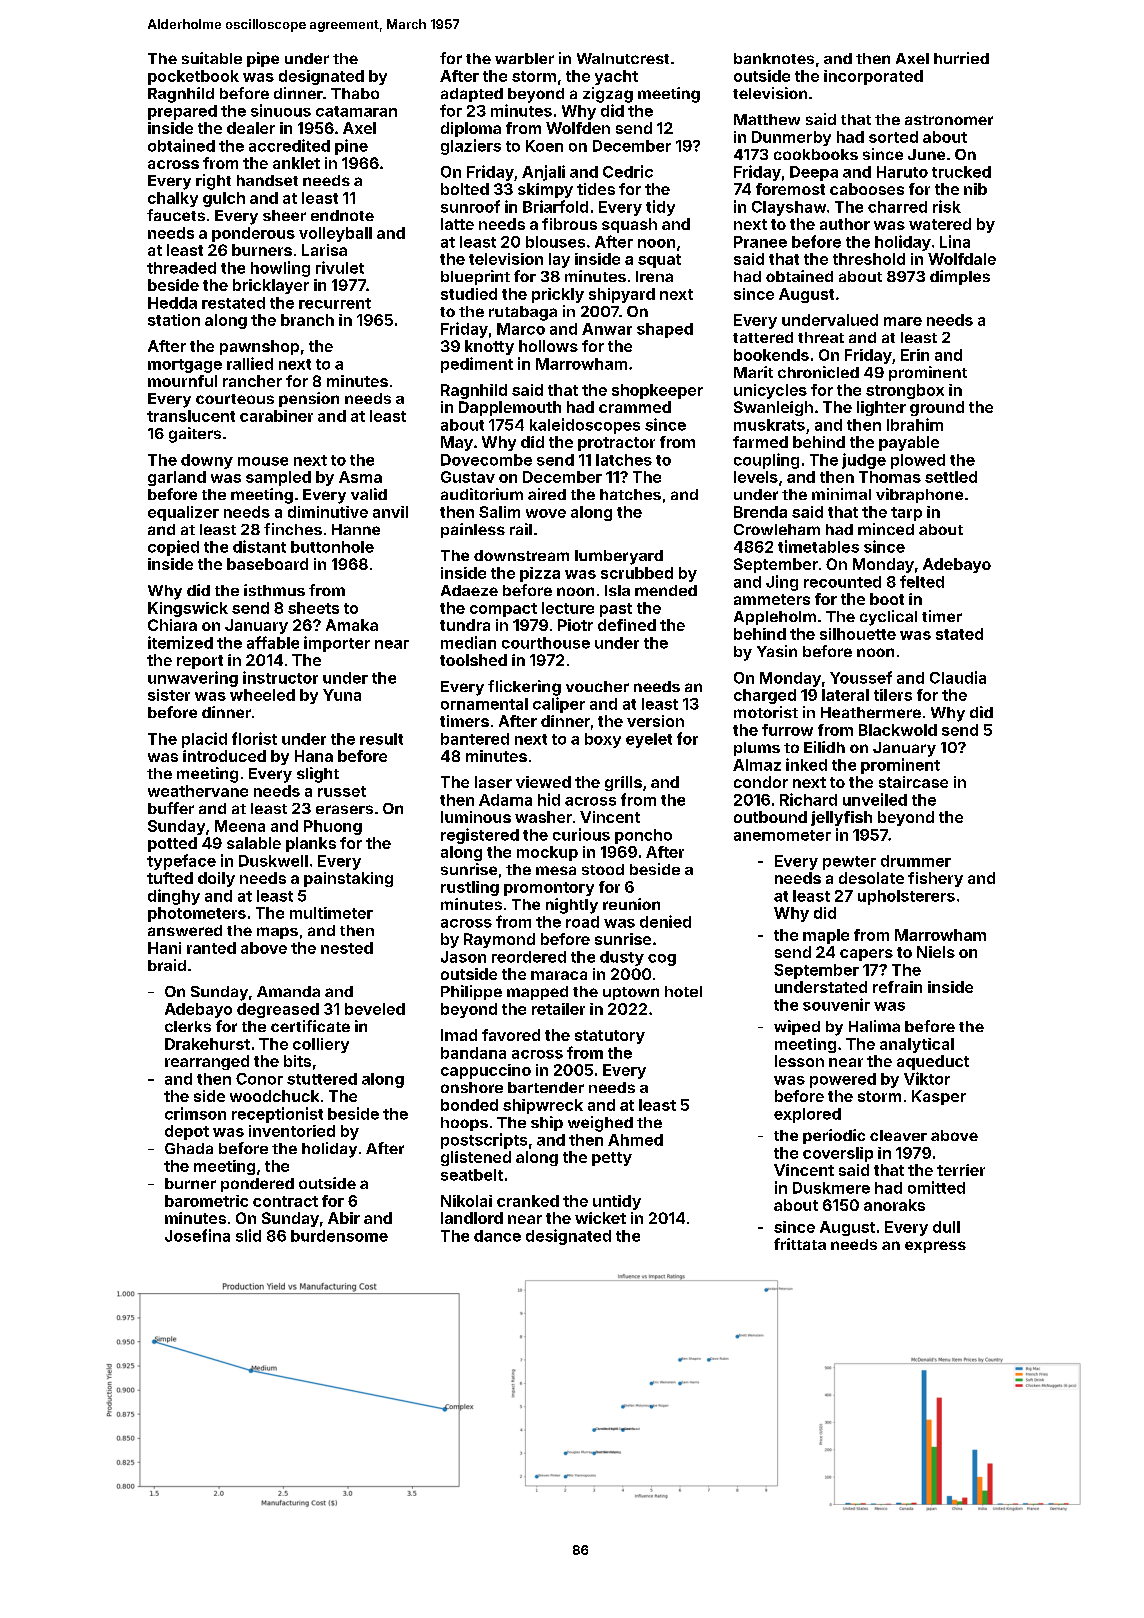 The image size is (1144, 1618). What do you see at coordinates (975, 189) in the screenshot?
I see `nib` at bounding box center [975, 189].
